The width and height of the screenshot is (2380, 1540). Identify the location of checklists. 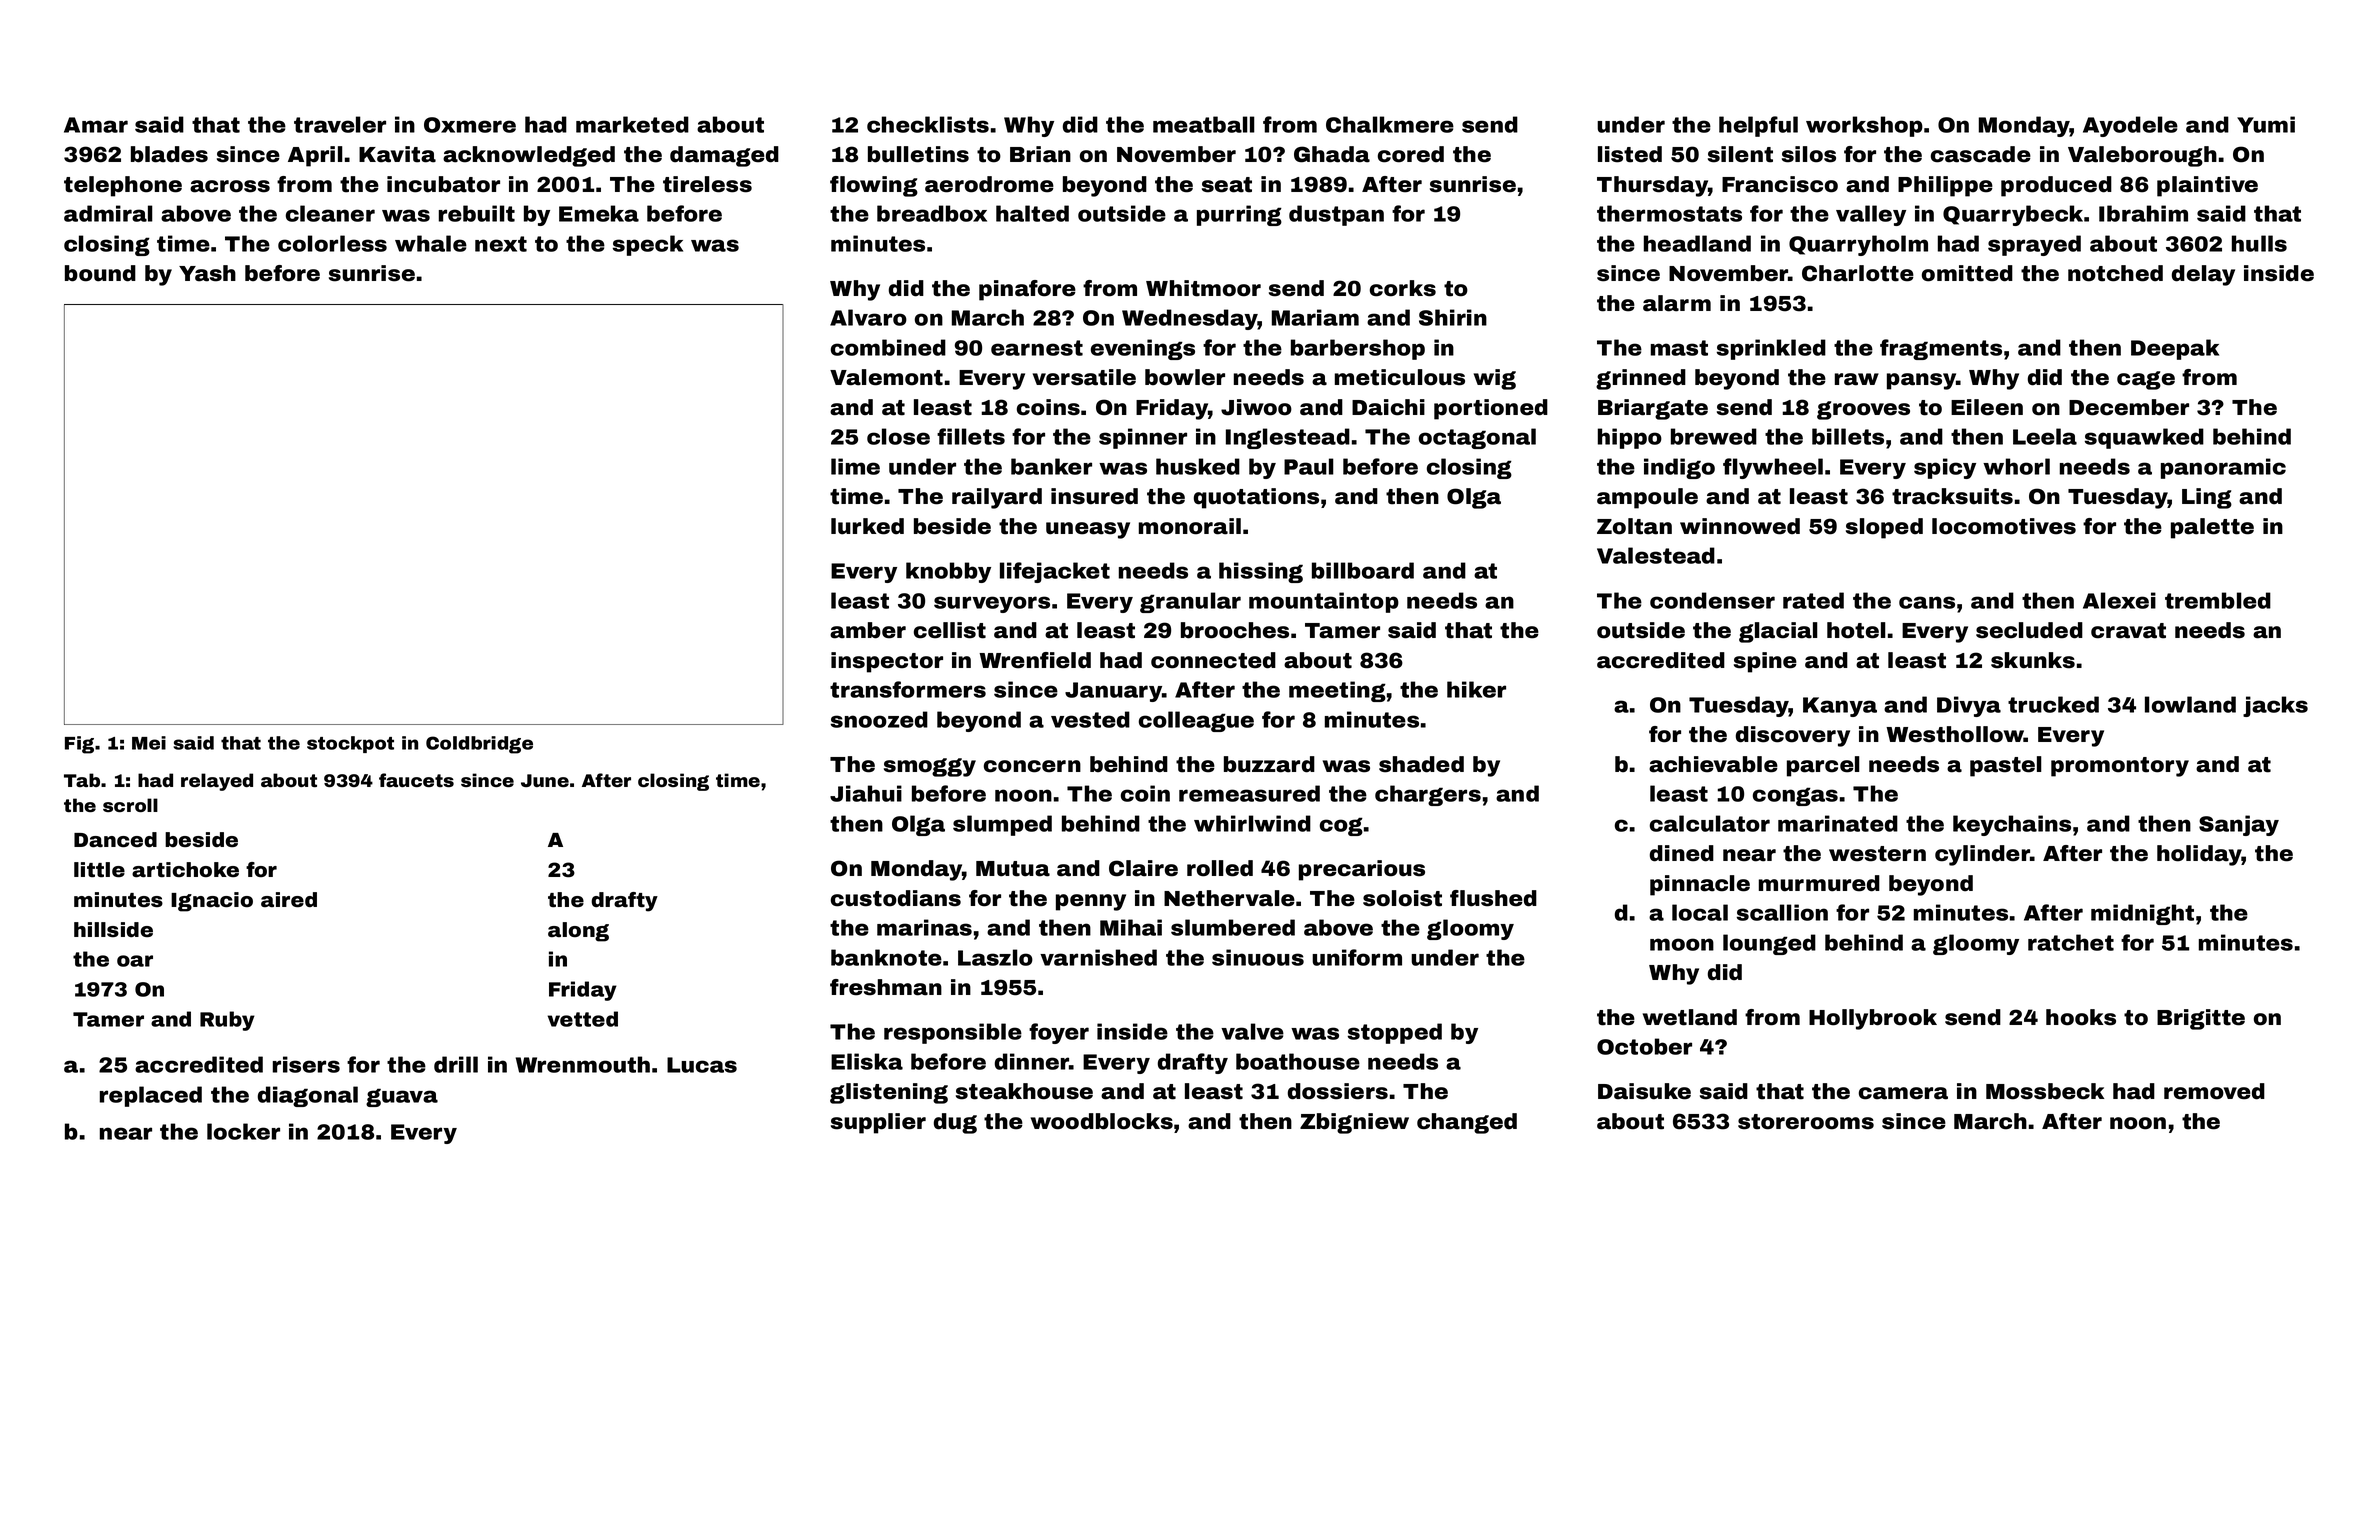
(928, 124).
